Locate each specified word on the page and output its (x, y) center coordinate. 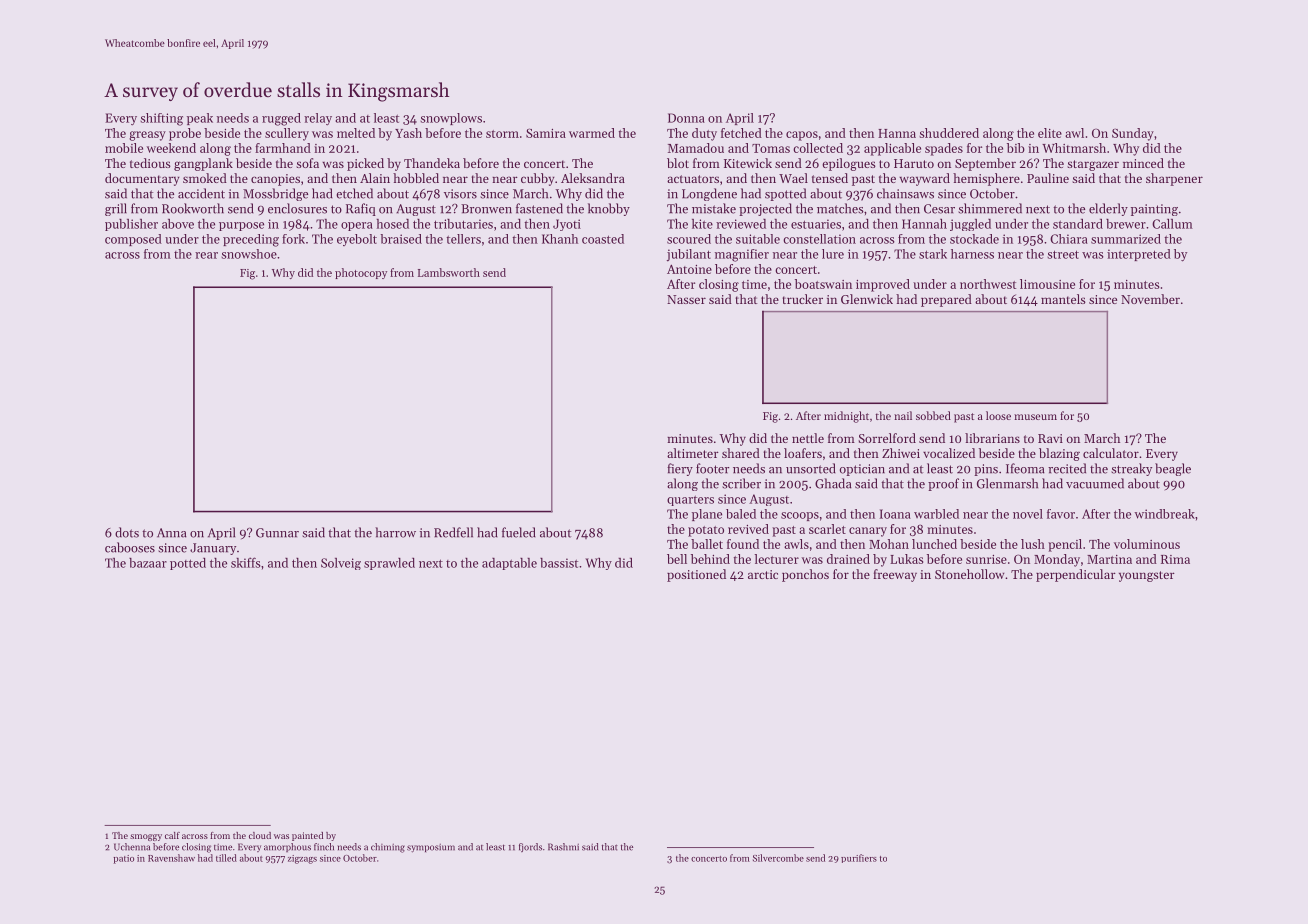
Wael (793, 178)
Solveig (341, 564)
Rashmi (563, 847)
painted (307, 836)
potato (706, 531)
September (985, 164)
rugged (281, 119)
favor (1061, 514)
